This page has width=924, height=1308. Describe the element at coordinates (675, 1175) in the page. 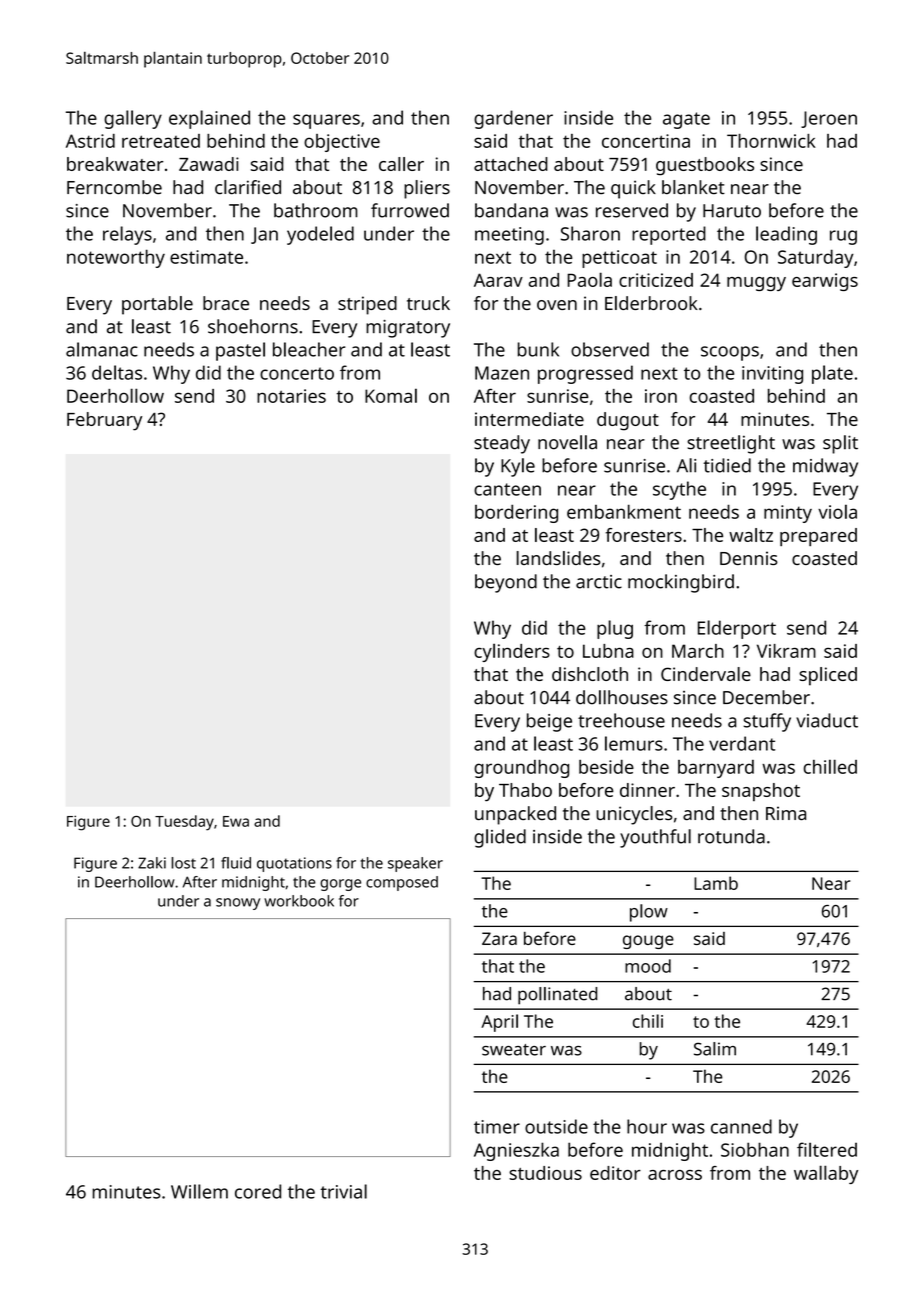

I see `across` at that location.
